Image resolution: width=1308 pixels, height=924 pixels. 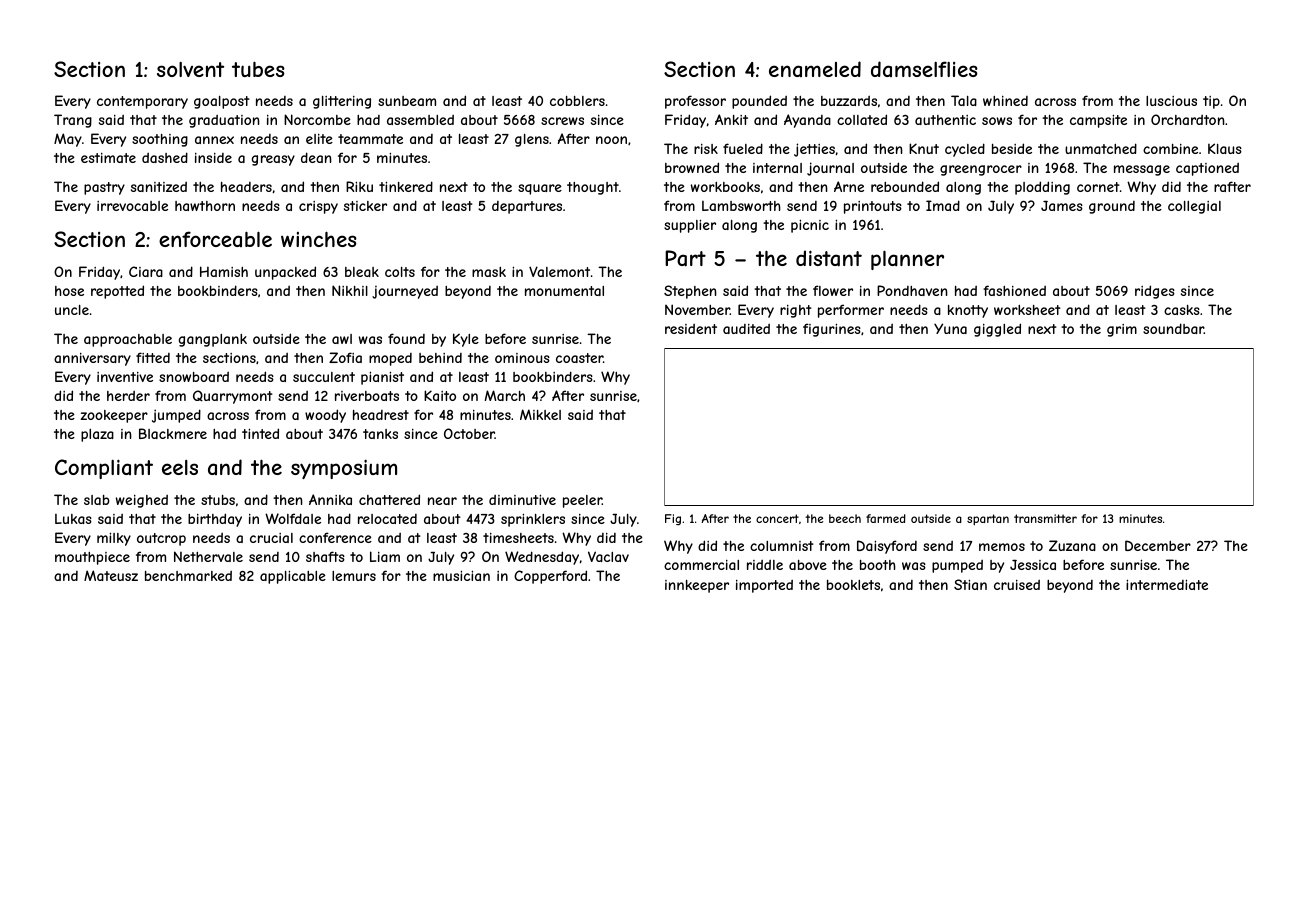 I want to click on applicable, so click(x=293, y=577).
